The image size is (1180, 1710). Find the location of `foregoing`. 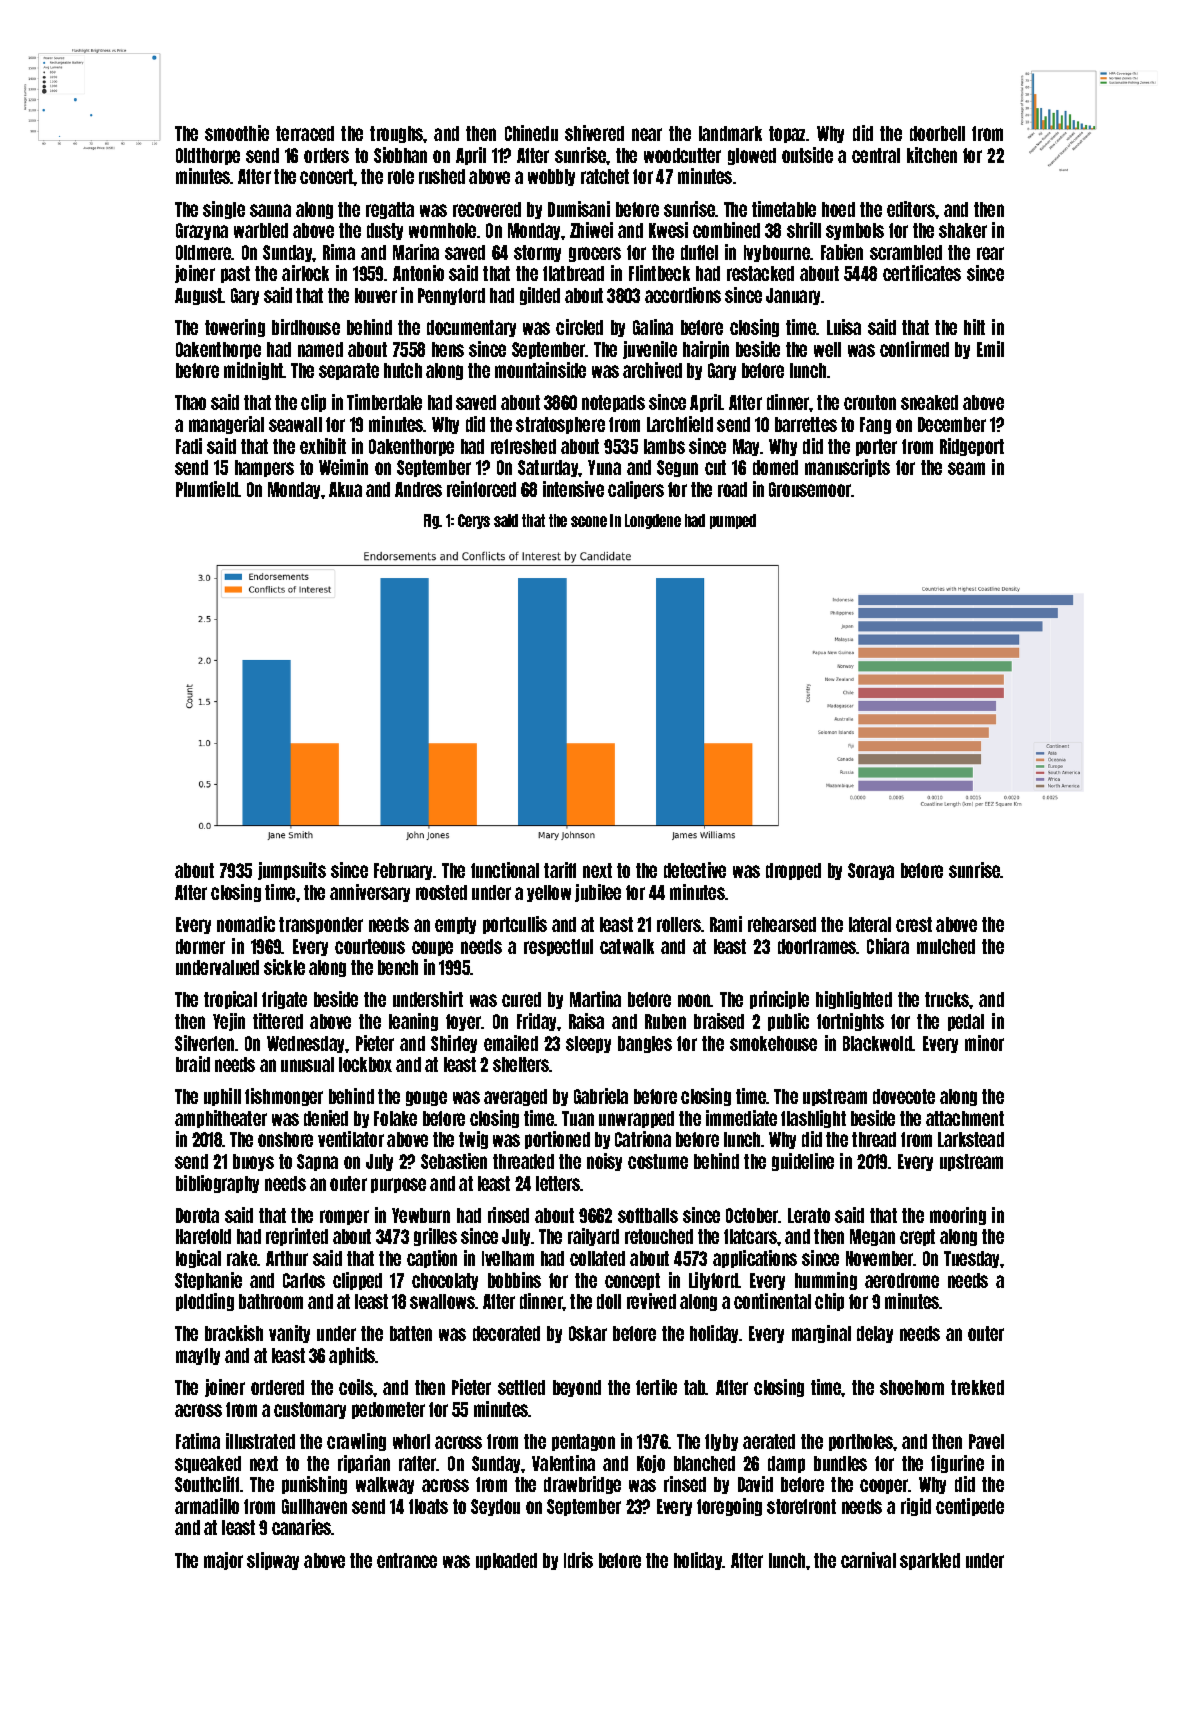

foregoing is located at coordinates (729, 1507).
